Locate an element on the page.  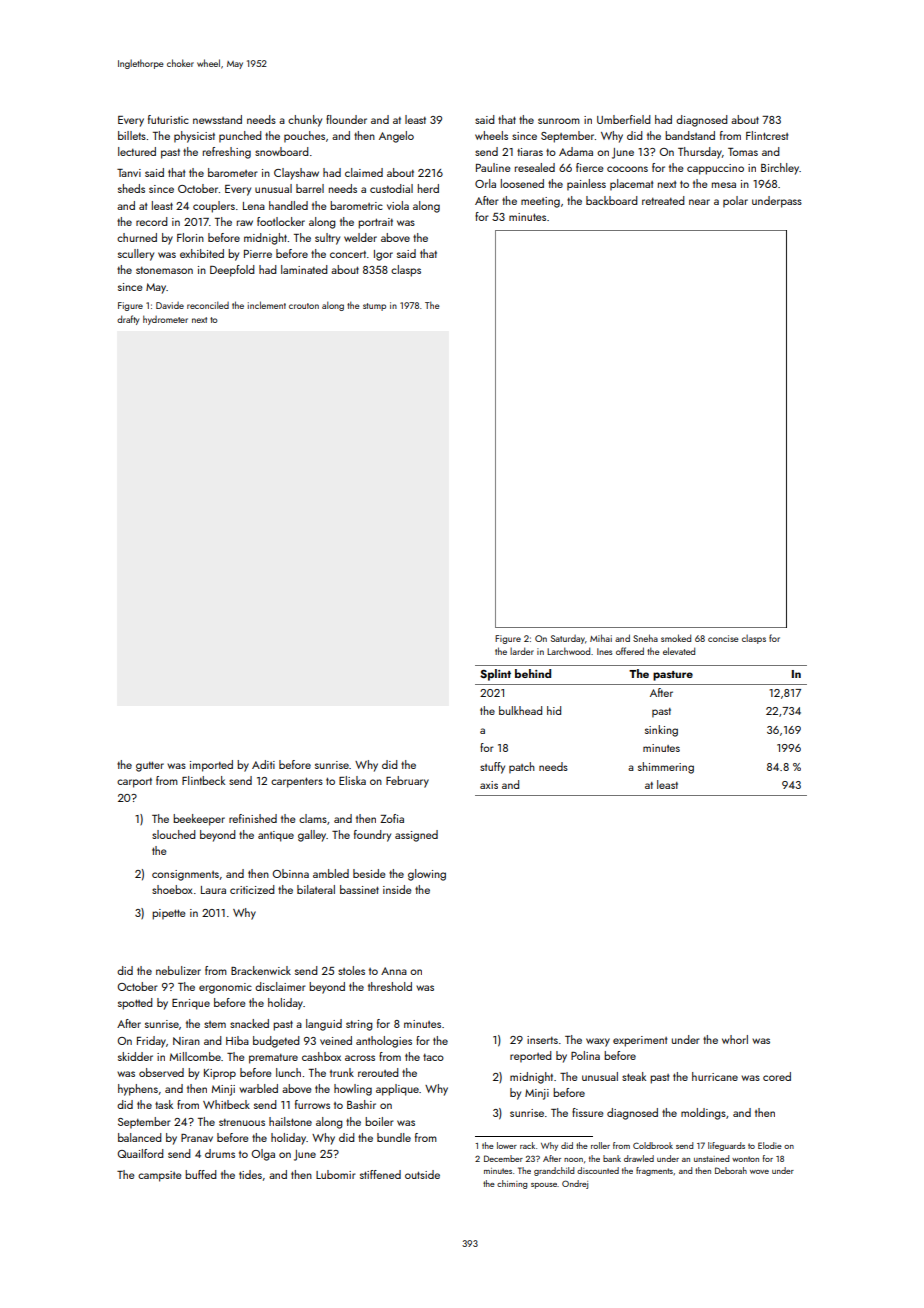
stump is located at coordinates (374, 307).
